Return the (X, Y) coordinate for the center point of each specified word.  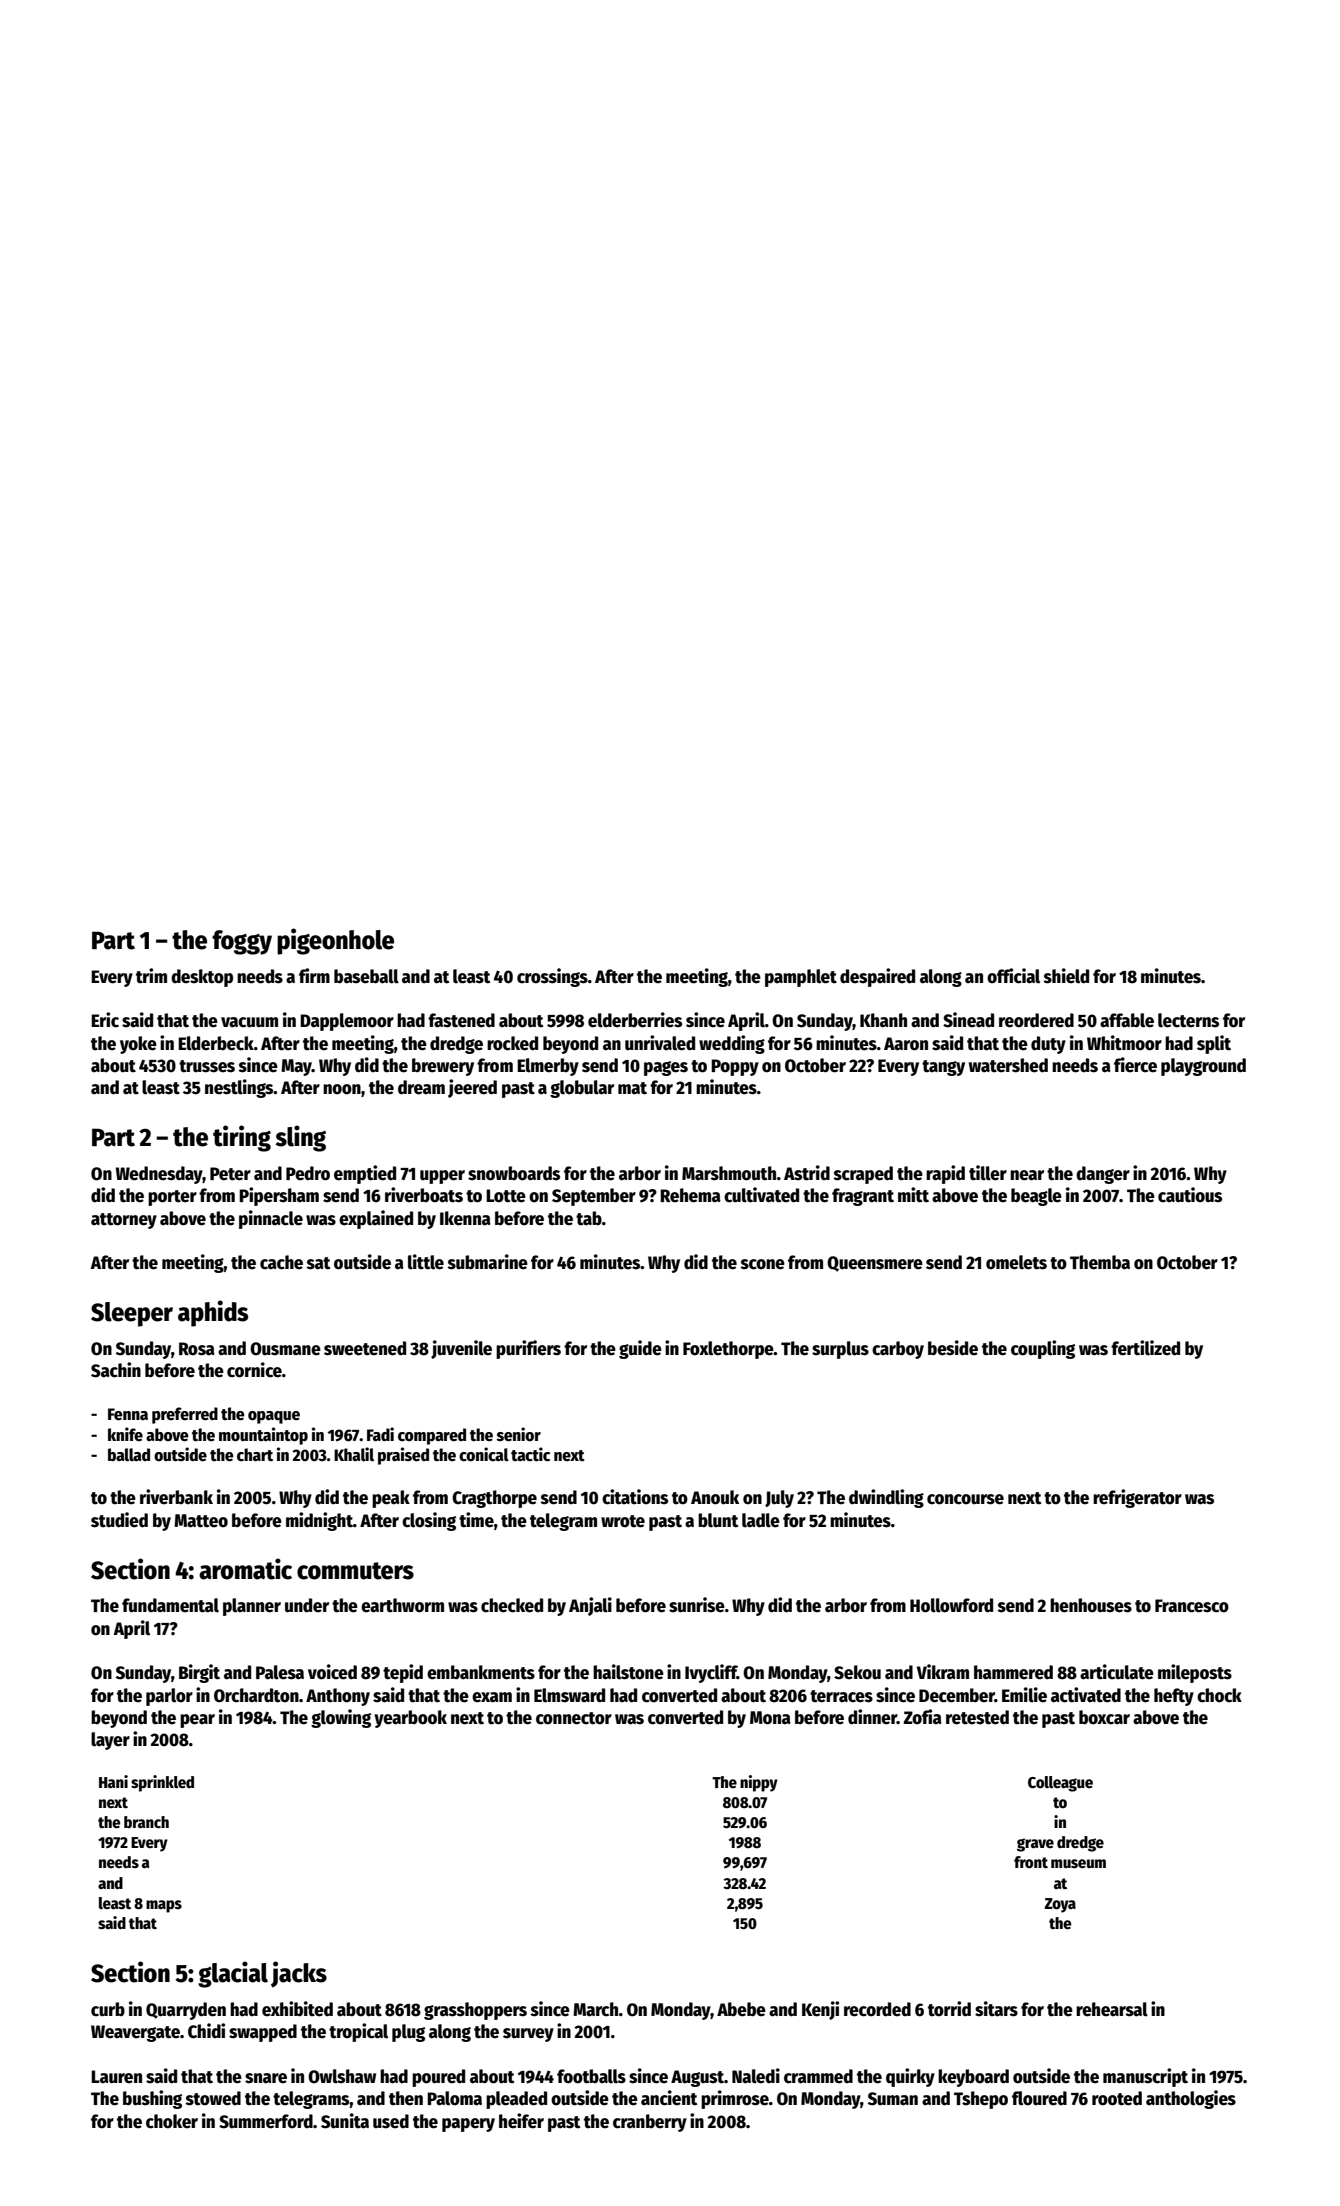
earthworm (402, 1605)
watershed (1008, 1065)
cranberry (650, 2123)
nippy (759, 1783)
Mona (770, 1718)
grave (1035, 1845)
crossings (552, 977)
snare (266, 2078)
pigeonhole (335, 941)
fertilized (1145, 1348)
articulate (1117, 1672)
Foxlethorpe (728, 1350)
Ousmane (285, 1349)
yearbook (410, 1719)
